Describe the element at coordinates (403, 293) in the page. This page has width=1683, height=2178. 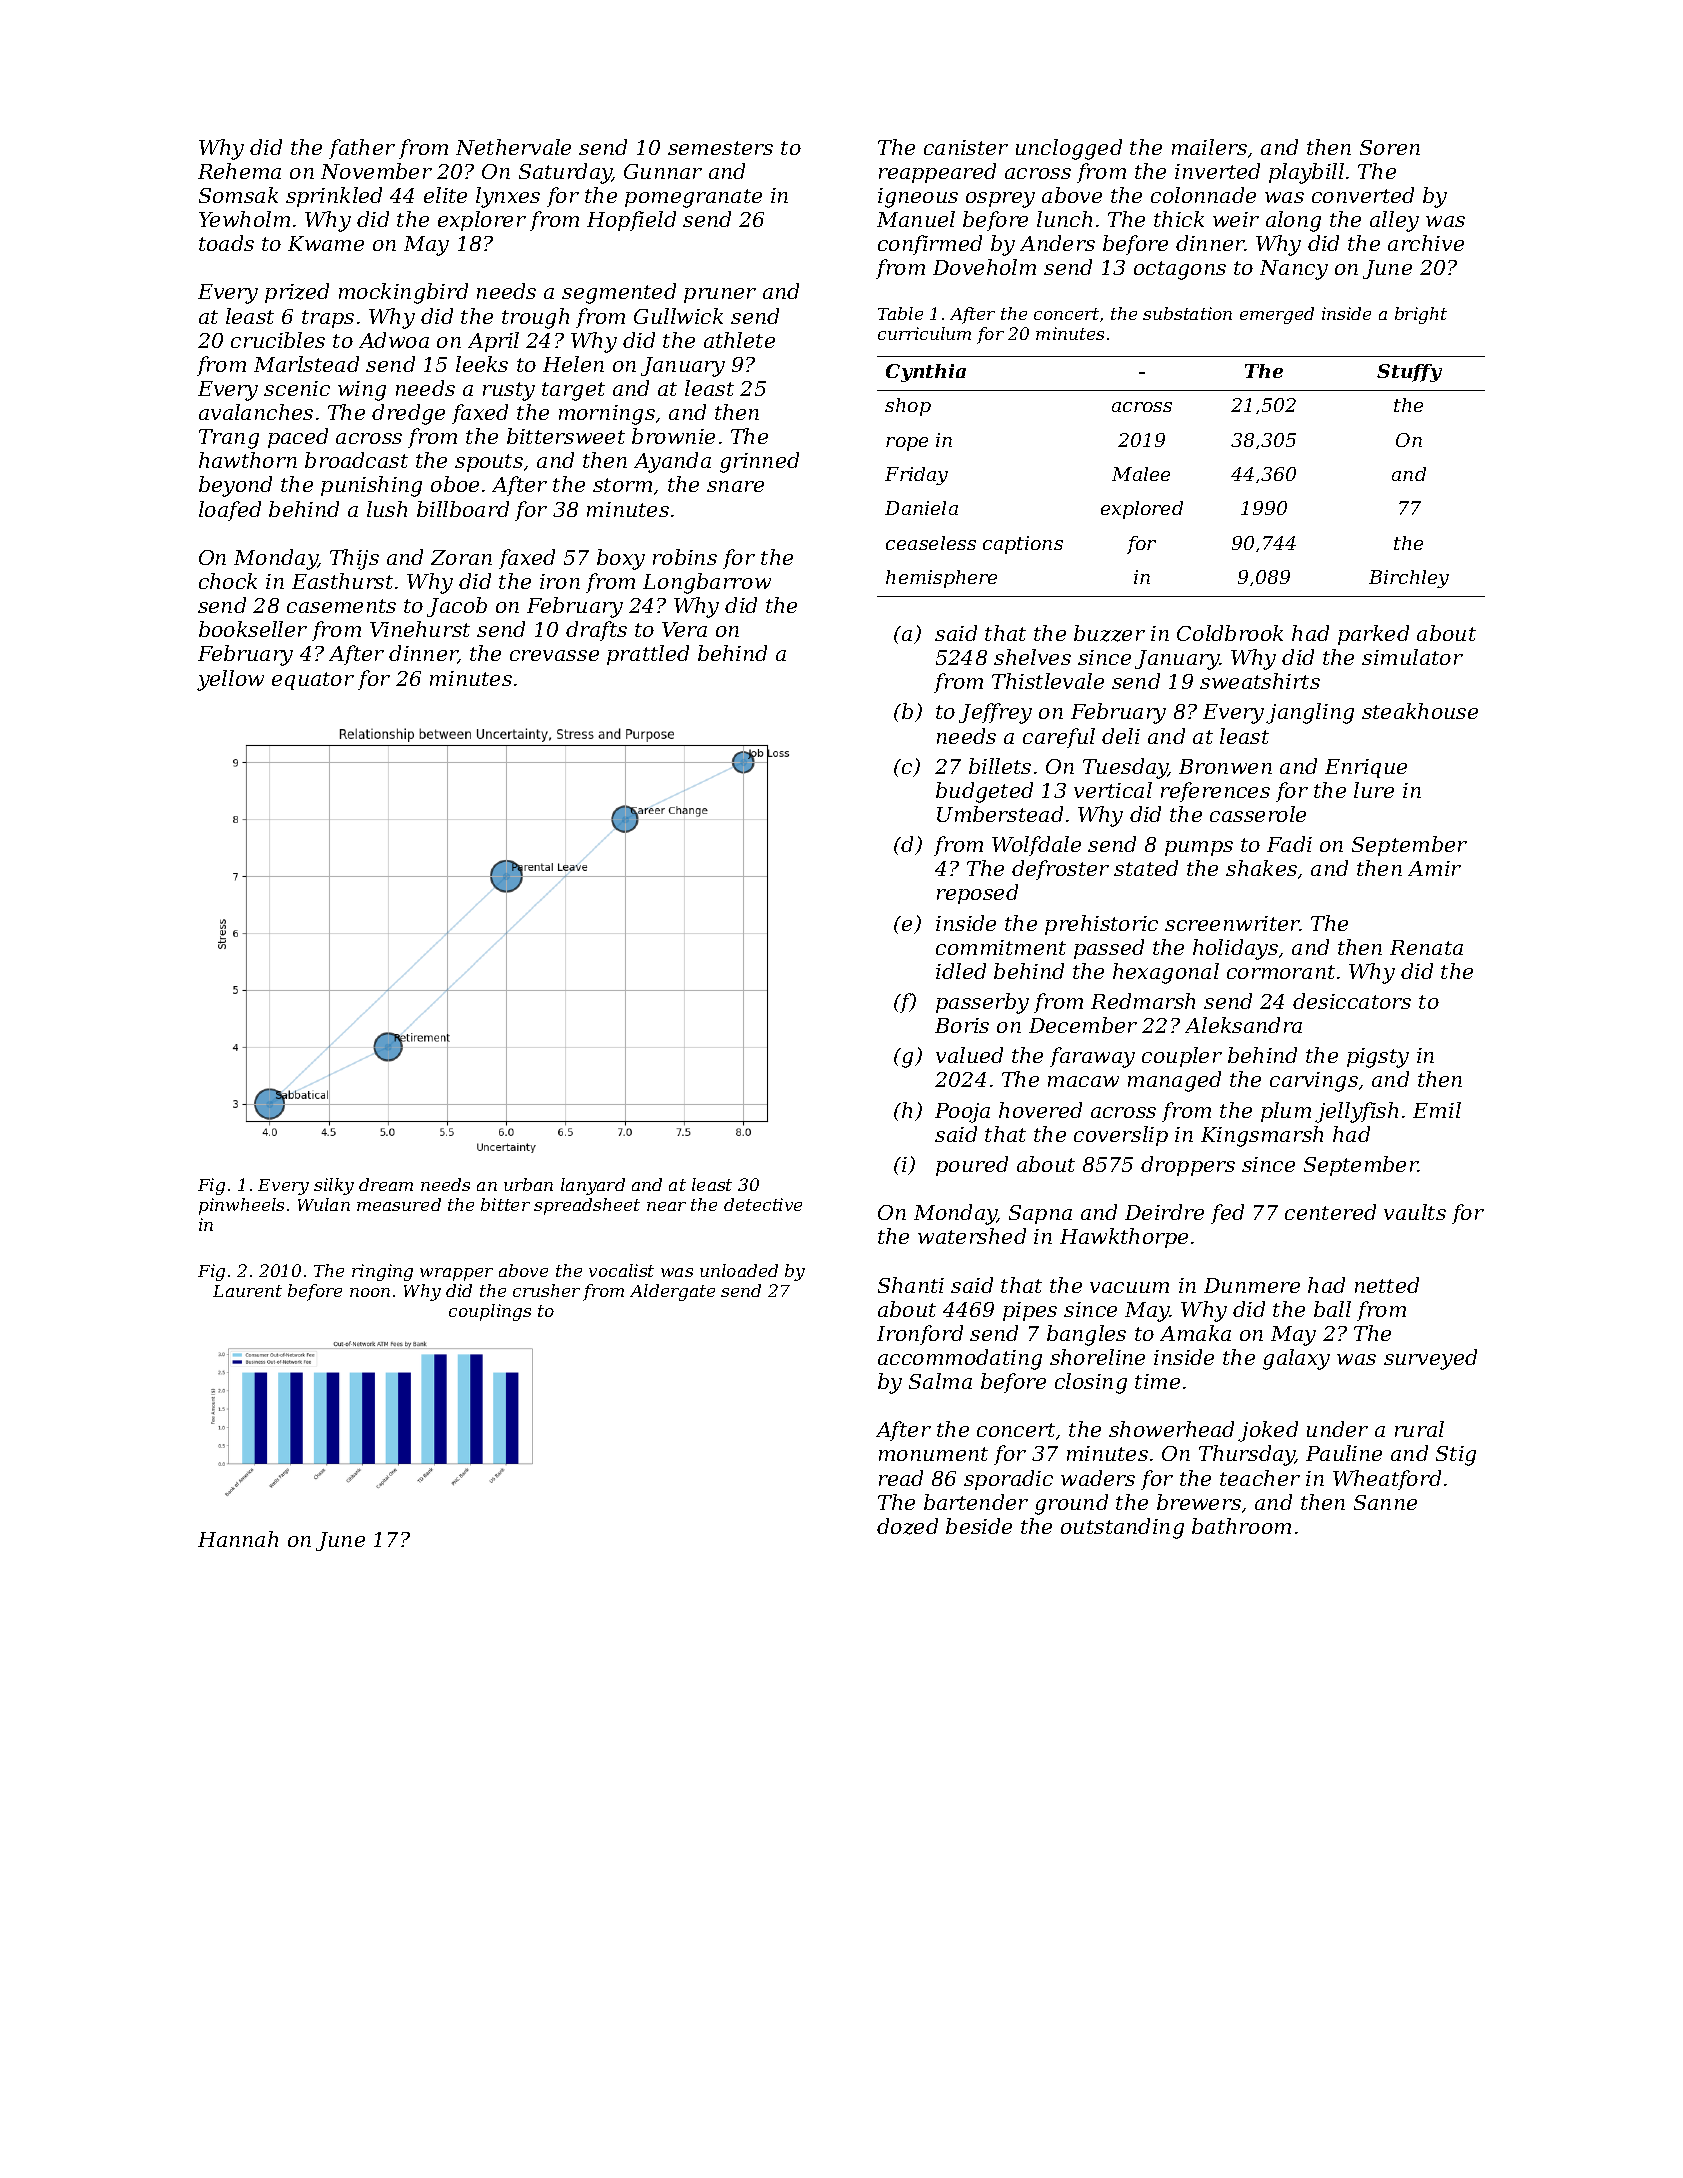
I see `mockingbird` at that location.
